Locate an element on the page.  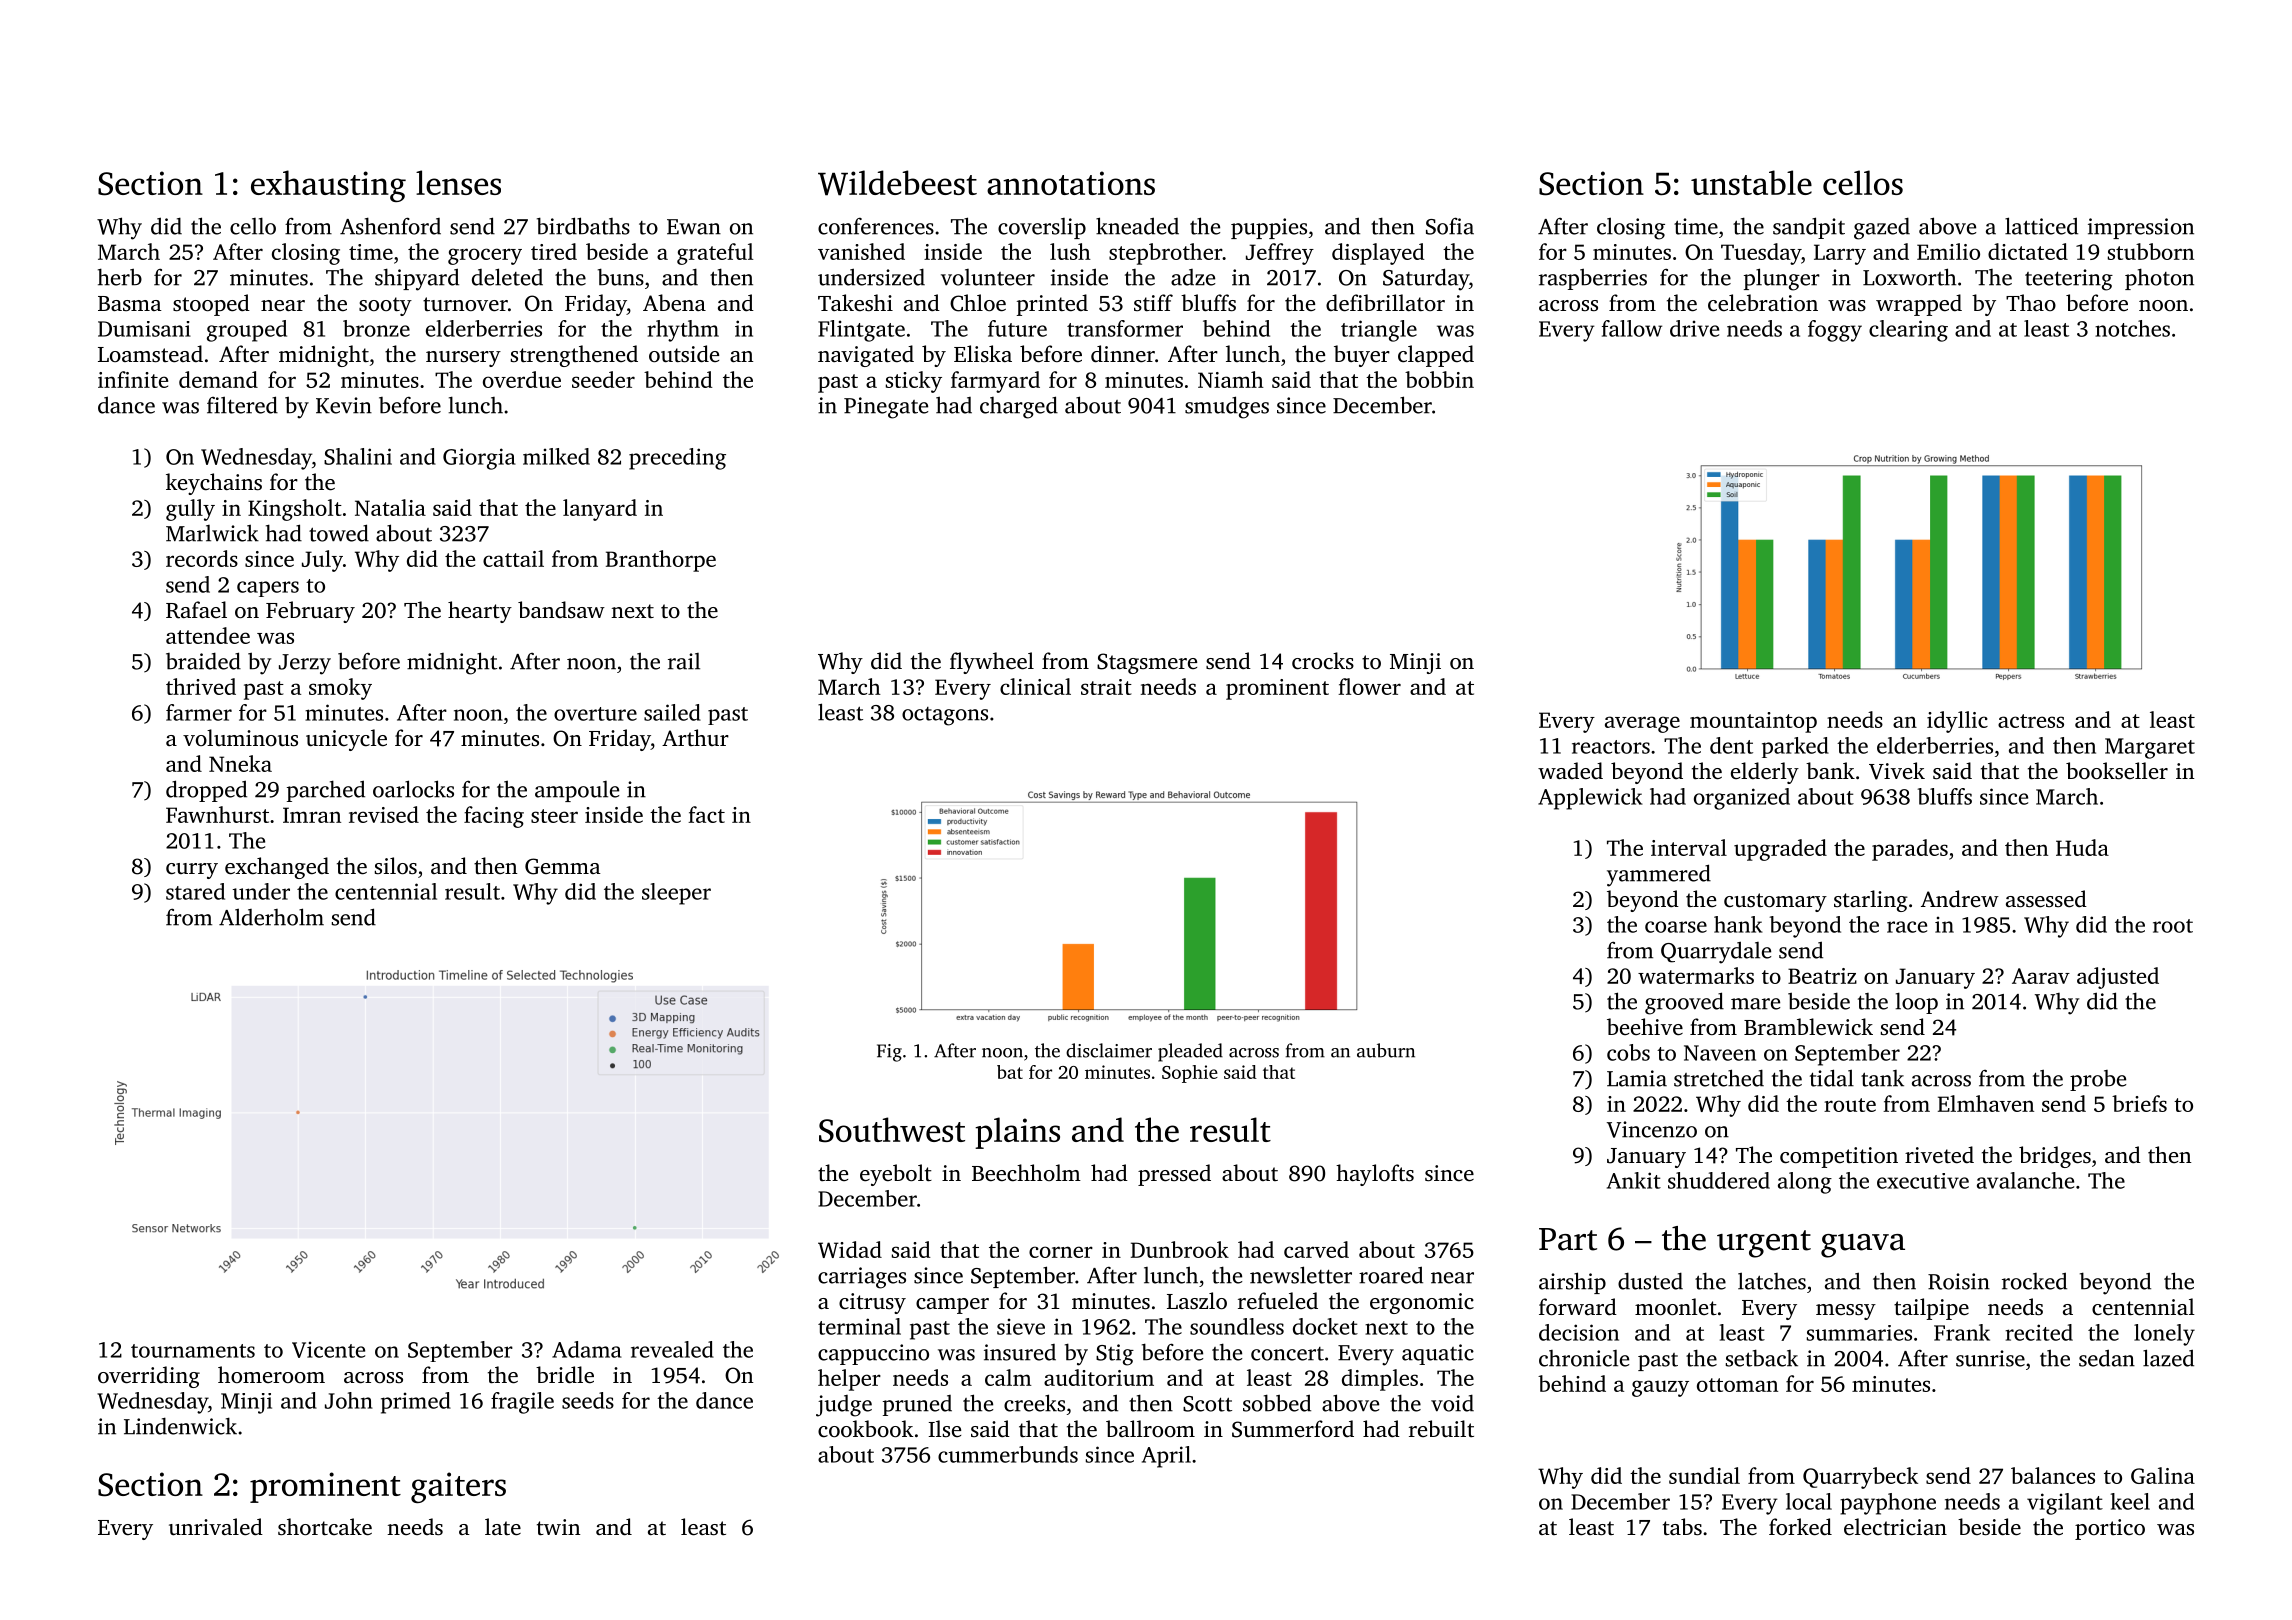
rebuilt is located at coordinates (1441, 1428).
